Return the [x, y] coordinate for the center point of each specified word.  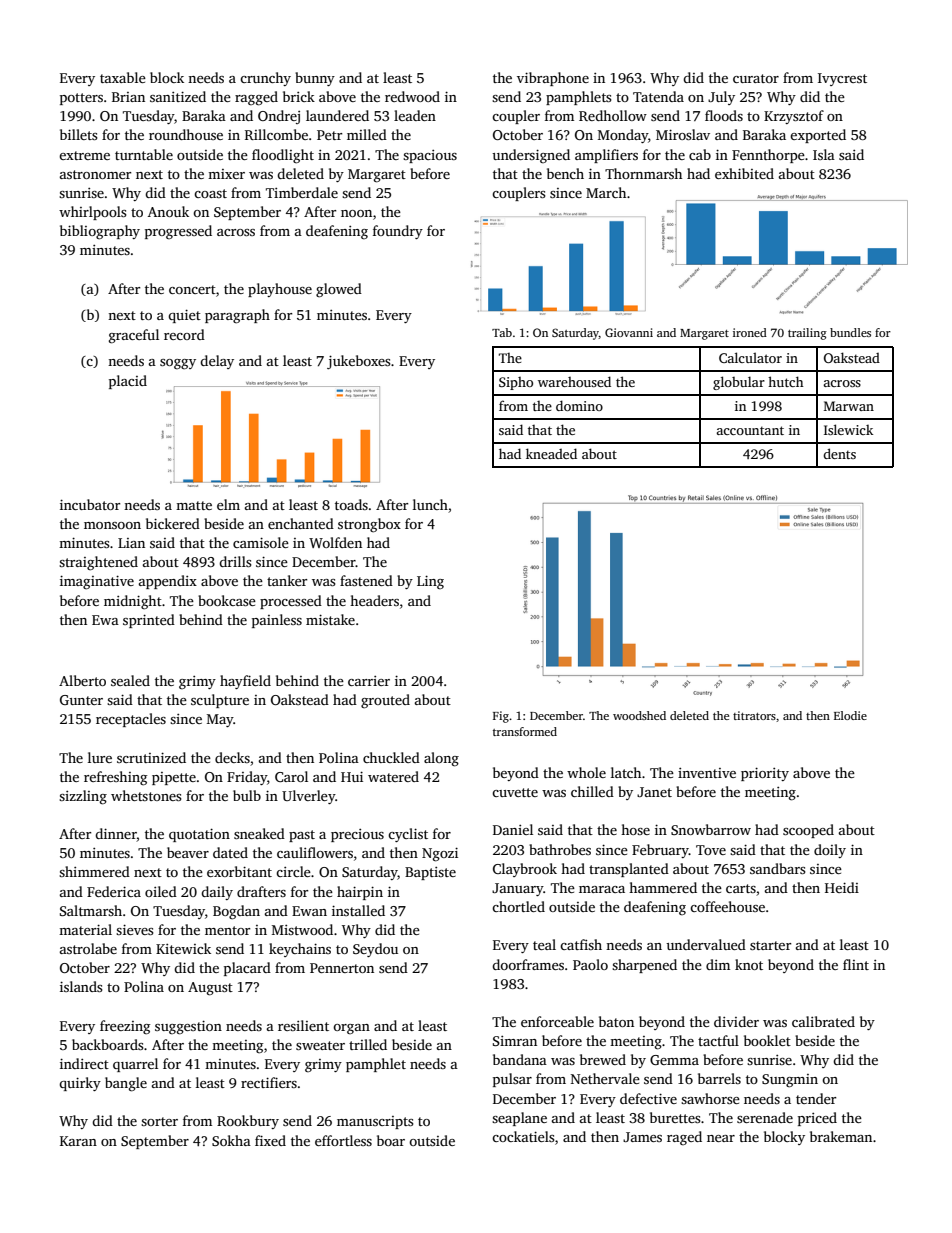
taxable [123, 77]
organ [351, 1029]
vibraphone [553, 79]
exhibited [744, 173]
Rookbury [248, 1122]
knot [749, 964]
